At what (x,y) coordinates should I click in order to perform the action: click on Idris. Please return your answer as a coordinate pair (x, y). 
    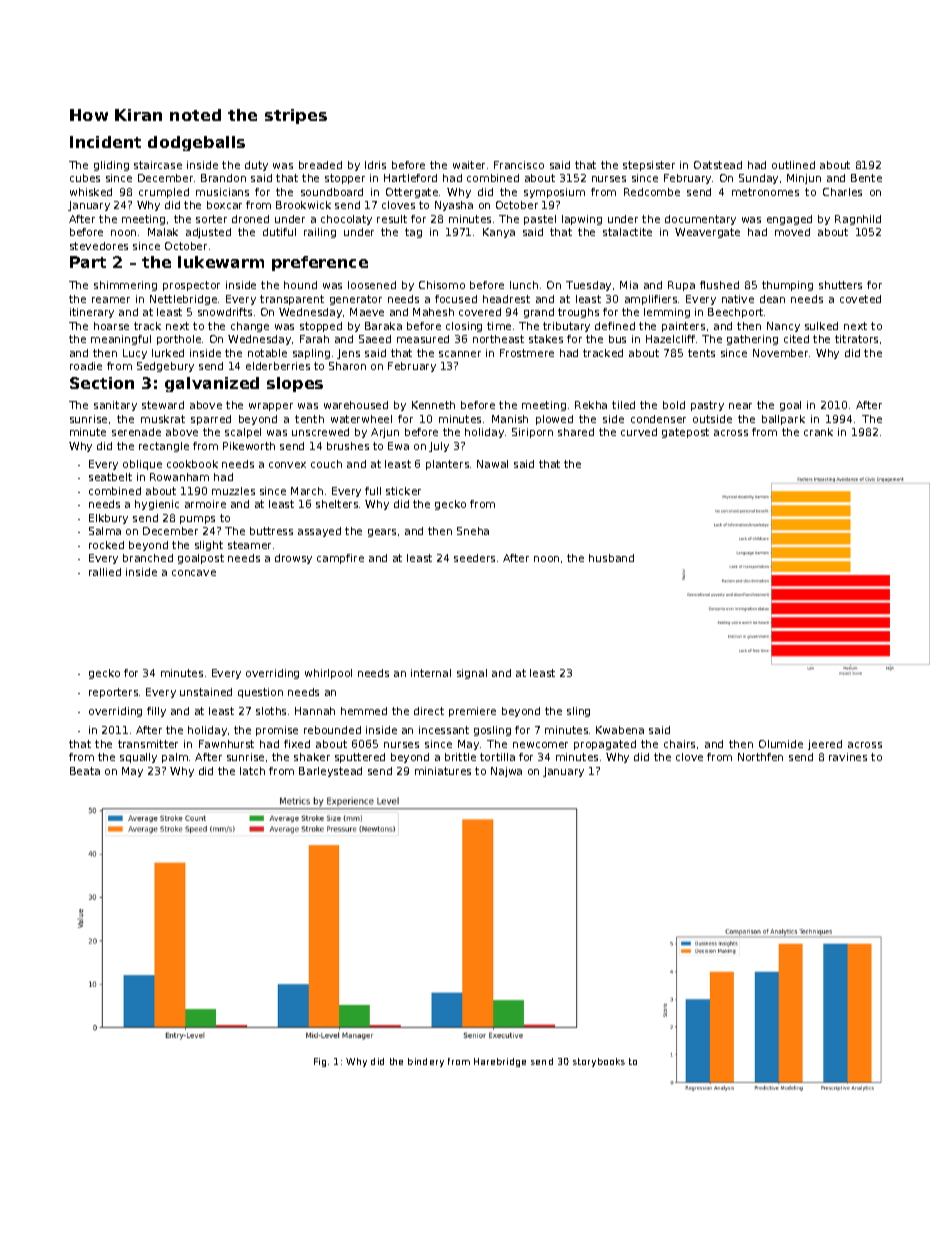
    Looking at the image, I should click on (375, 165).
